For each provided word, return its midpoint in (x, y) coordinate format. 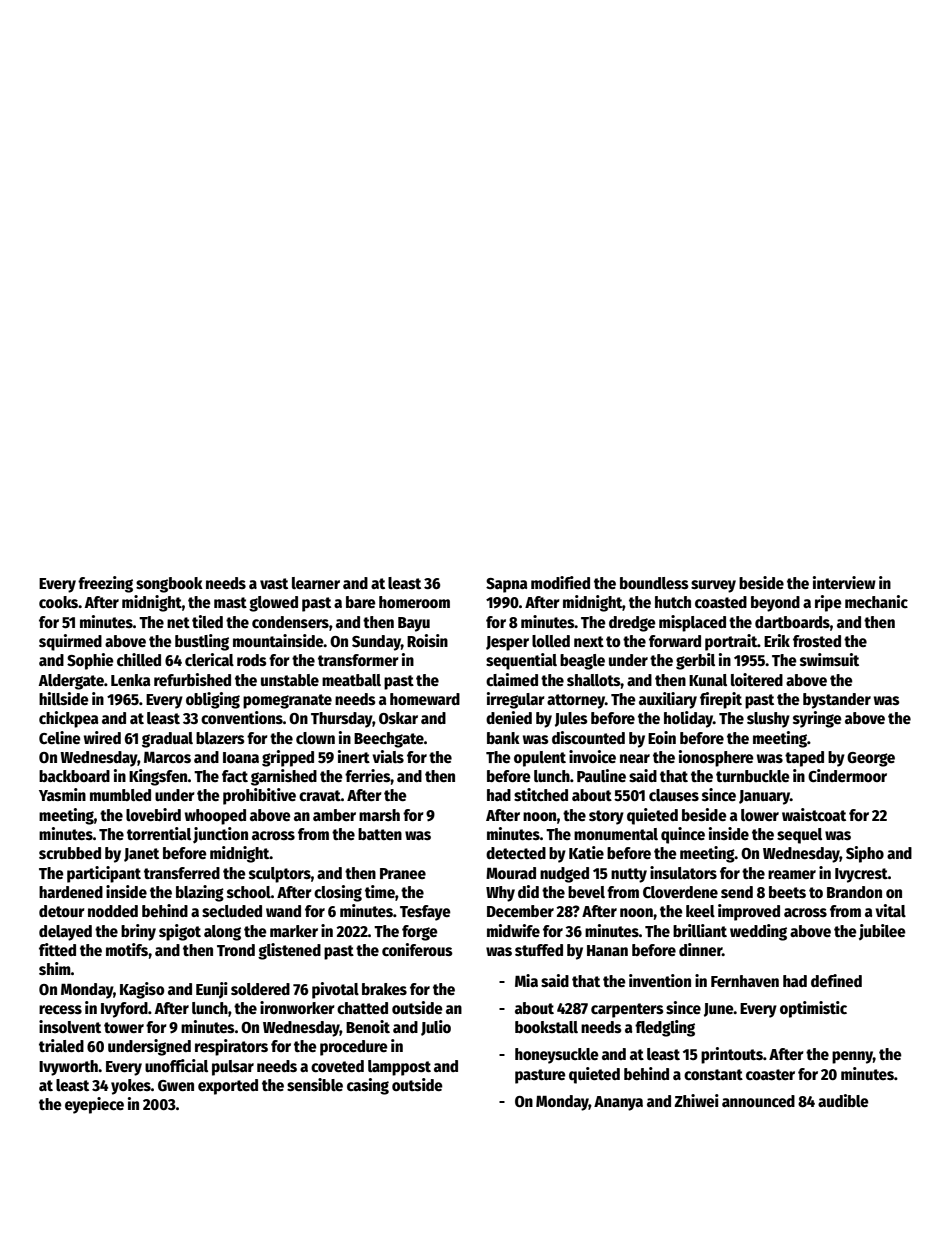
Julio (436, 1028)
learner (316, 583)
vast (274, 583)
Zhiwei (696, 1100)
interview (844, 583)
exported (228, 1087)
